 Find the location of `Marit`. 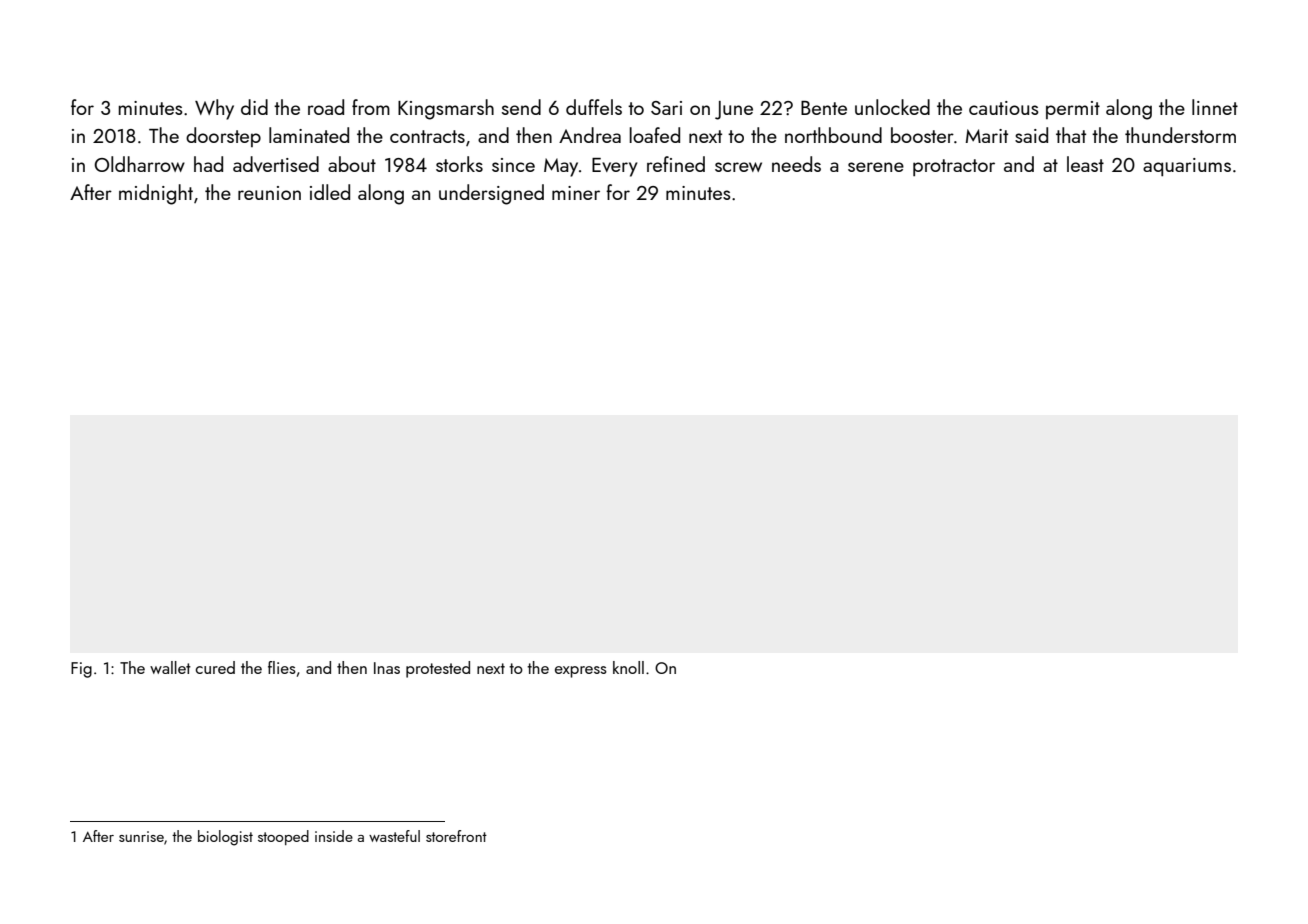

Marit is located at coordinates (987, 136).
